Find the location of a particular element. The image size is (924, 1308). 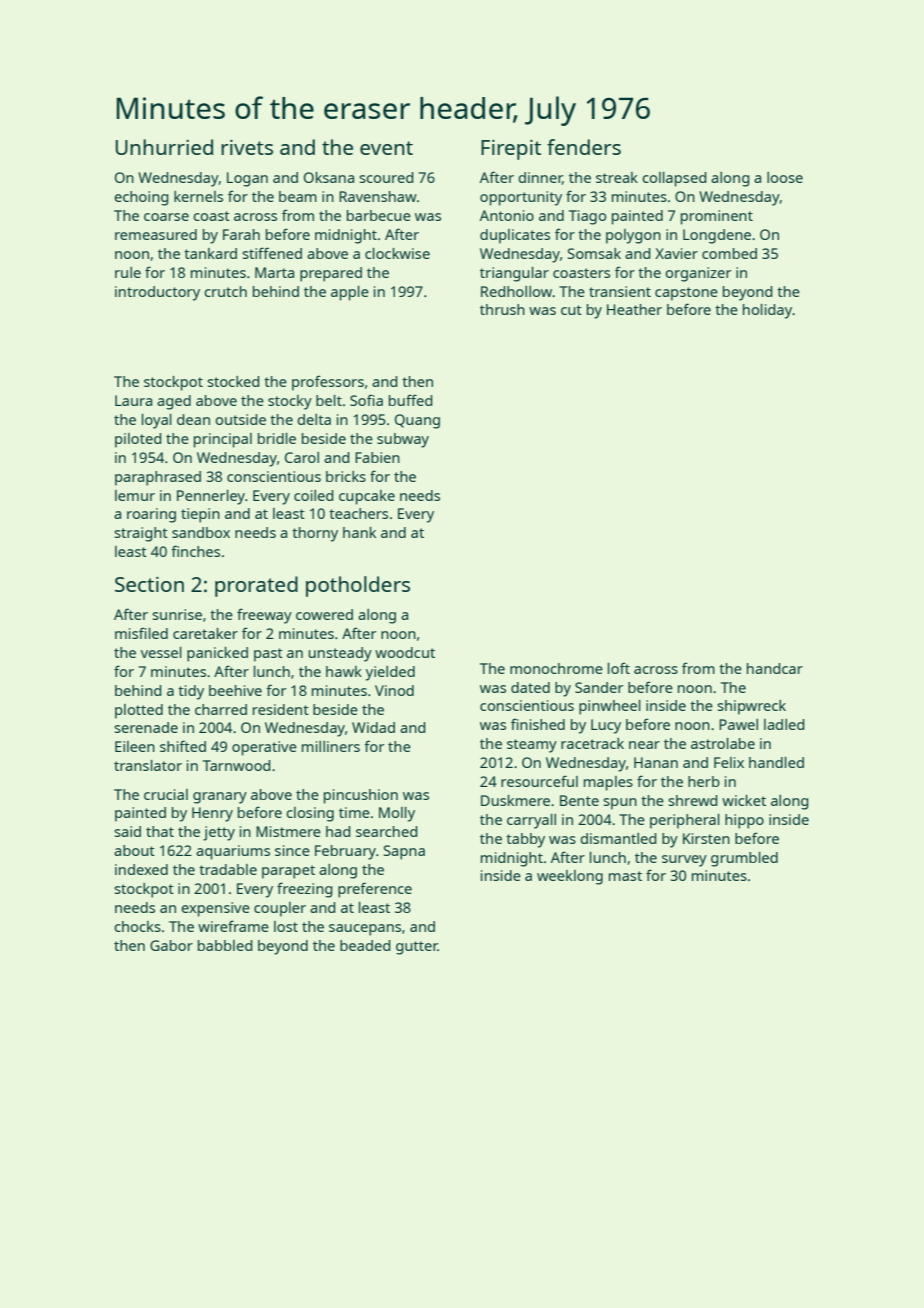

prominent is located at coordinates (717, 217).
